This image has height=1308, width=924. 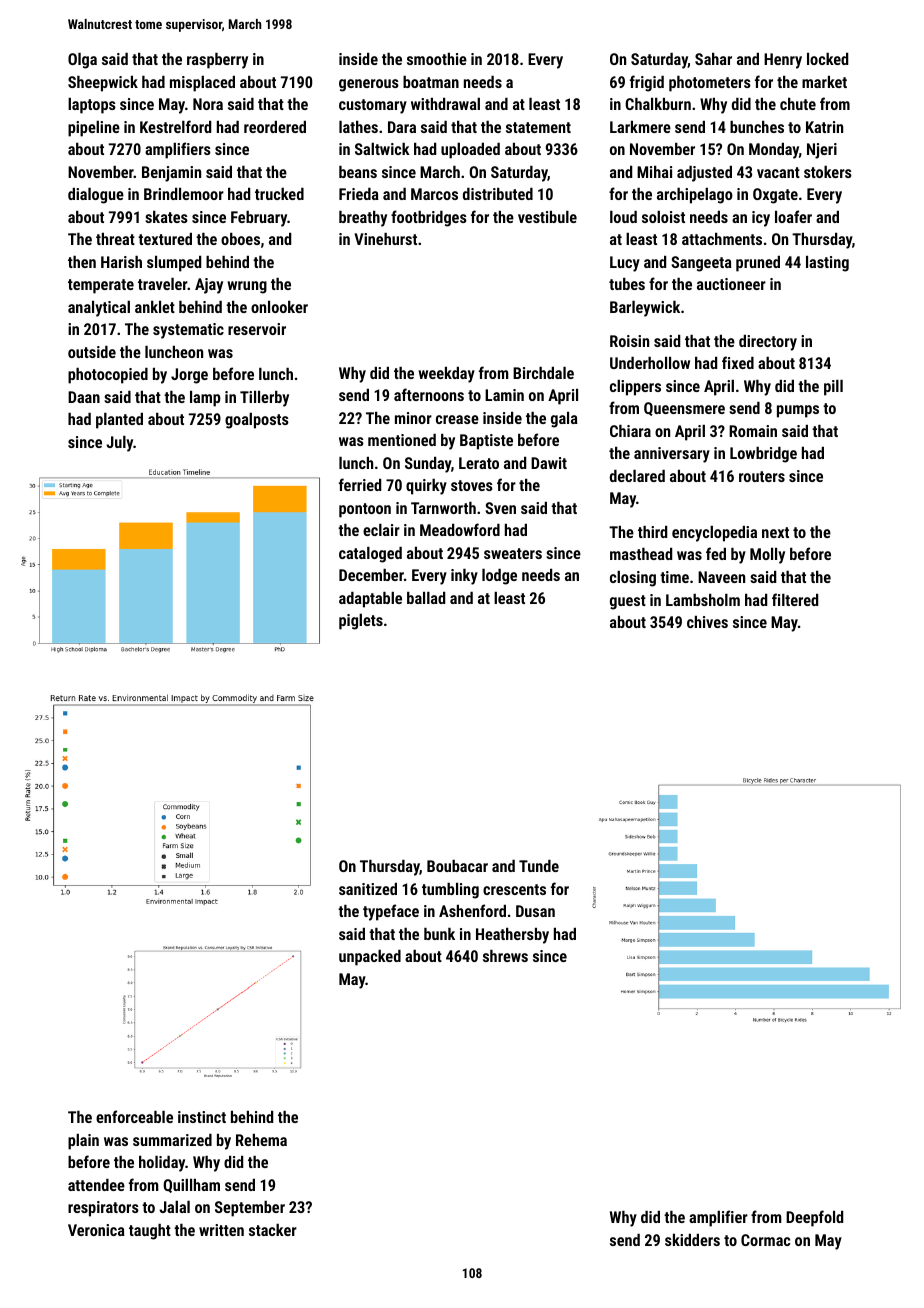 What do you see at coordinates (539, 866) in the image?
I see `Tunde` at bounding box center [539, 866].
